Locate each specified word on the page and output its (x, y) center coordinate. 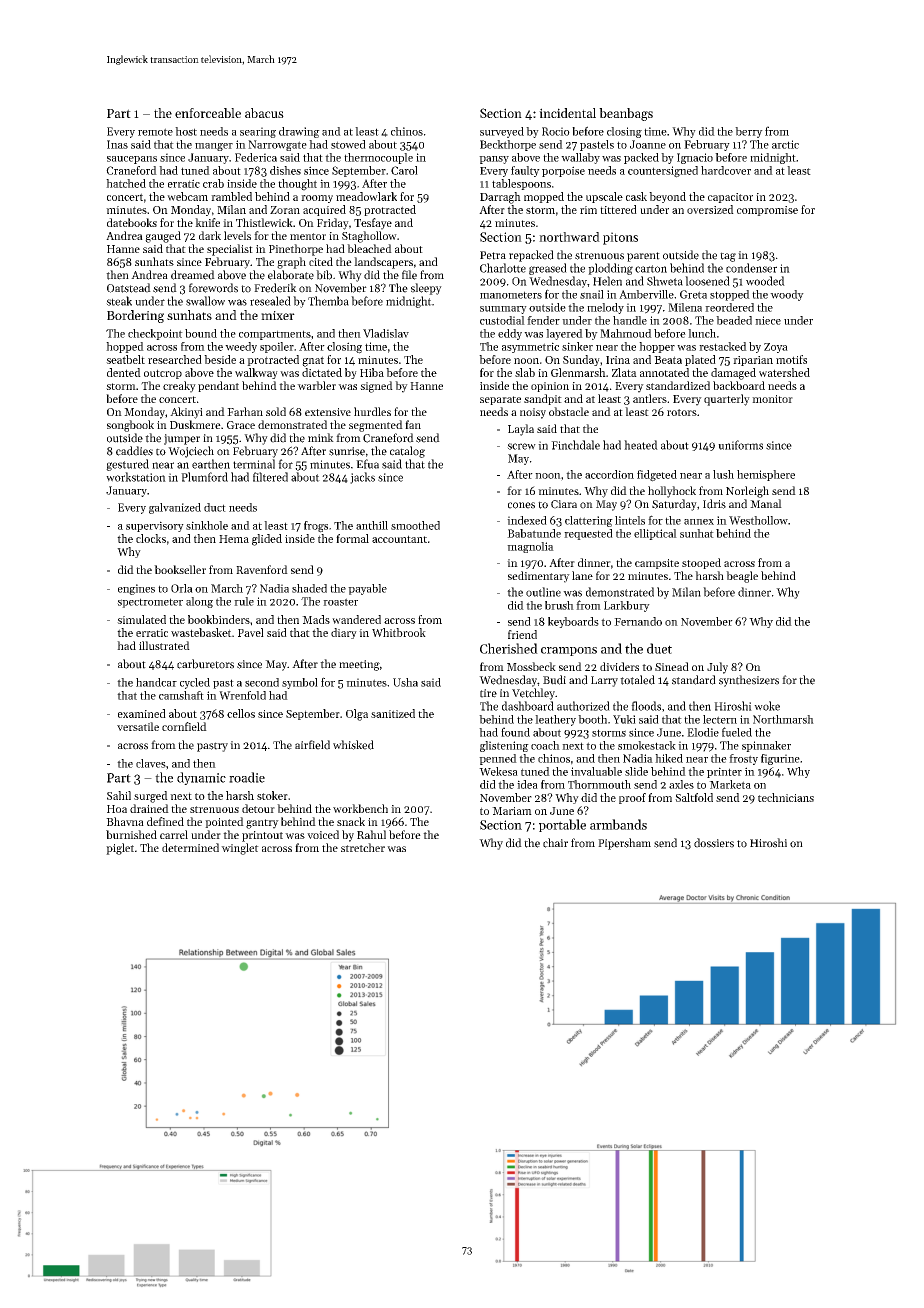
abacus (264, 113)
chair (555, 843)
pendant (218, 386)
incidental (567, 113)
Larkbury (627, 606)
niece (768, 320)
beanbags (626, 114)
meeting (359, 665)
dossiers (714, 843)
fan (413, 424)
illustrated (164, 645)
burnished (131, 834)
